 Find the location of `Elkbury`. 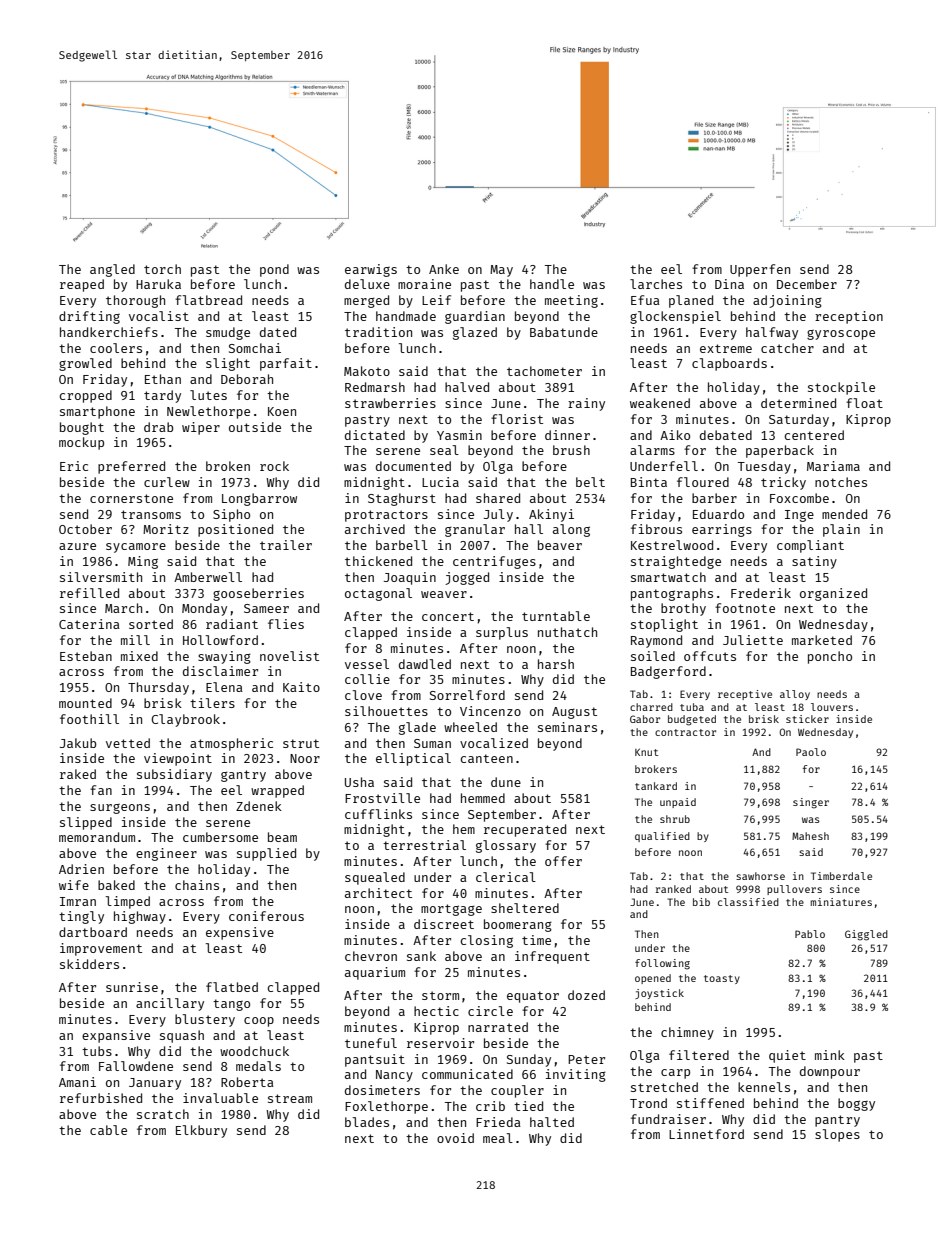

Elkbury is located at coordinates (201, 1131).
